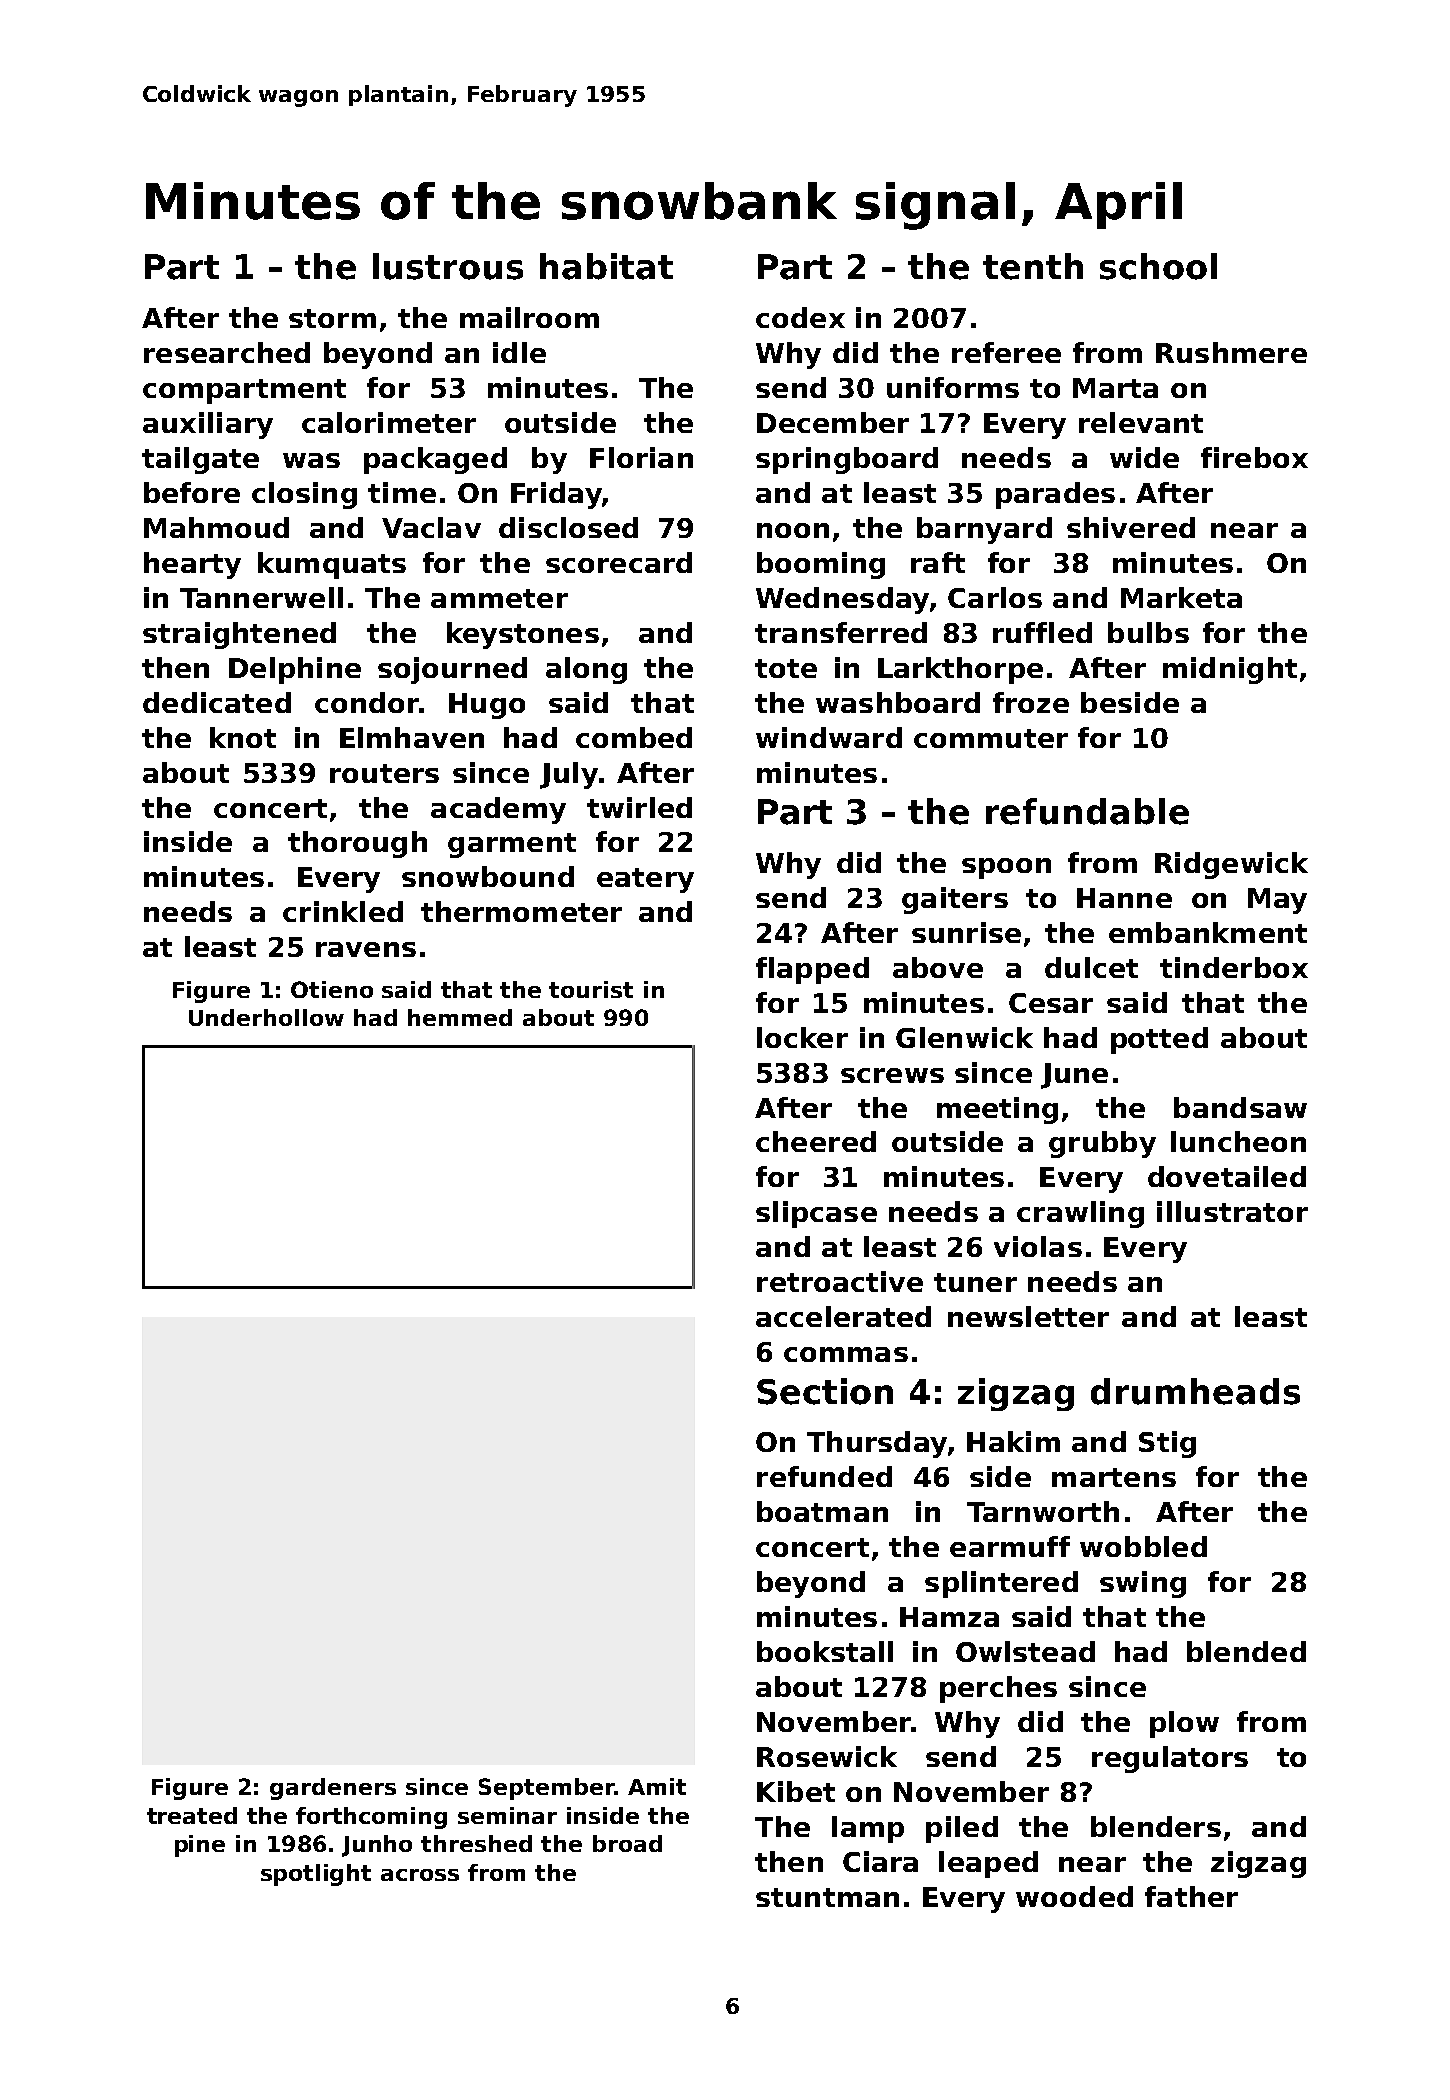 The image size is (1450, 2100). I want to click on lustrous, so click(448, 266).
